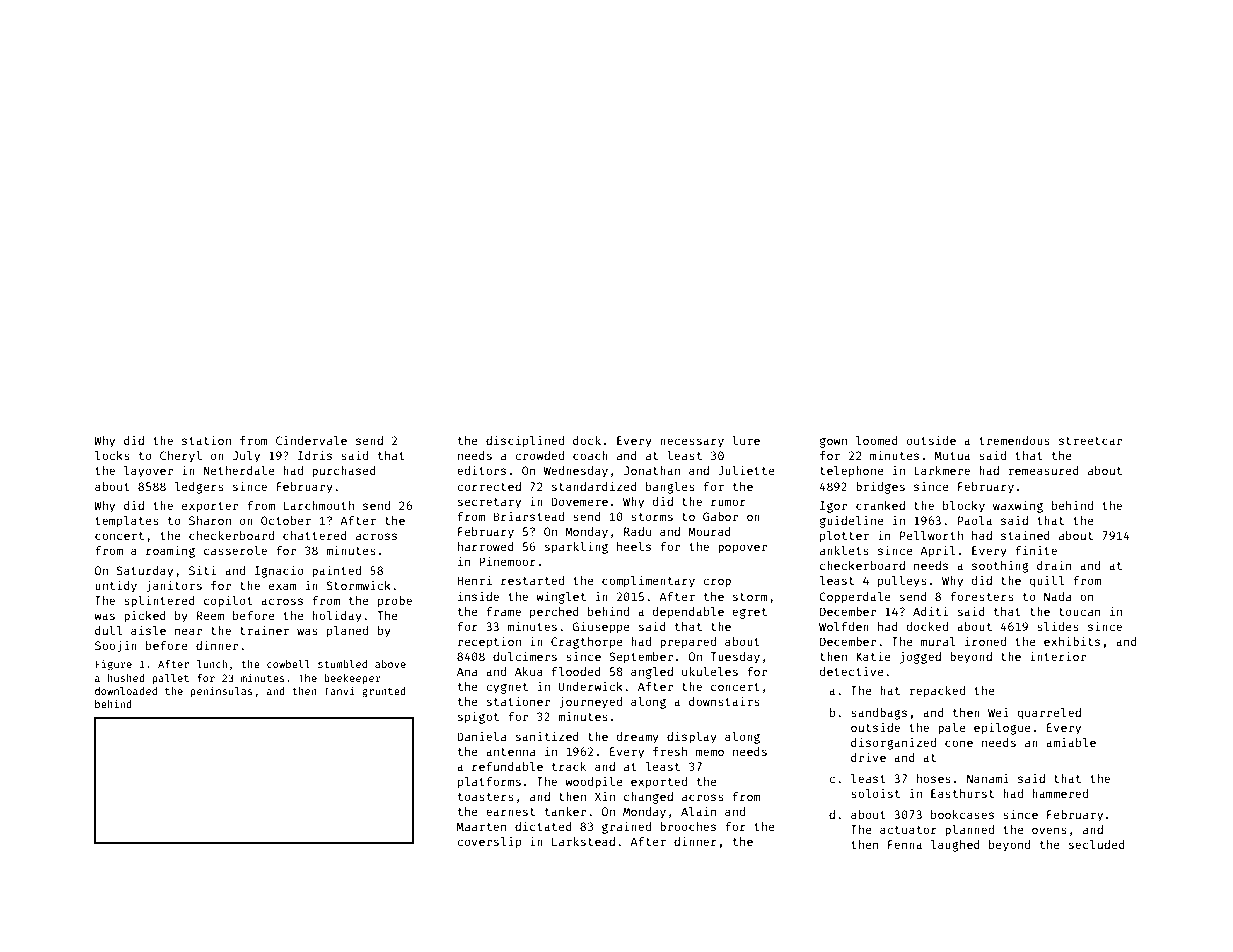 This image has width=1233, height=952. I want to click on bridges, so click(880, 487).
